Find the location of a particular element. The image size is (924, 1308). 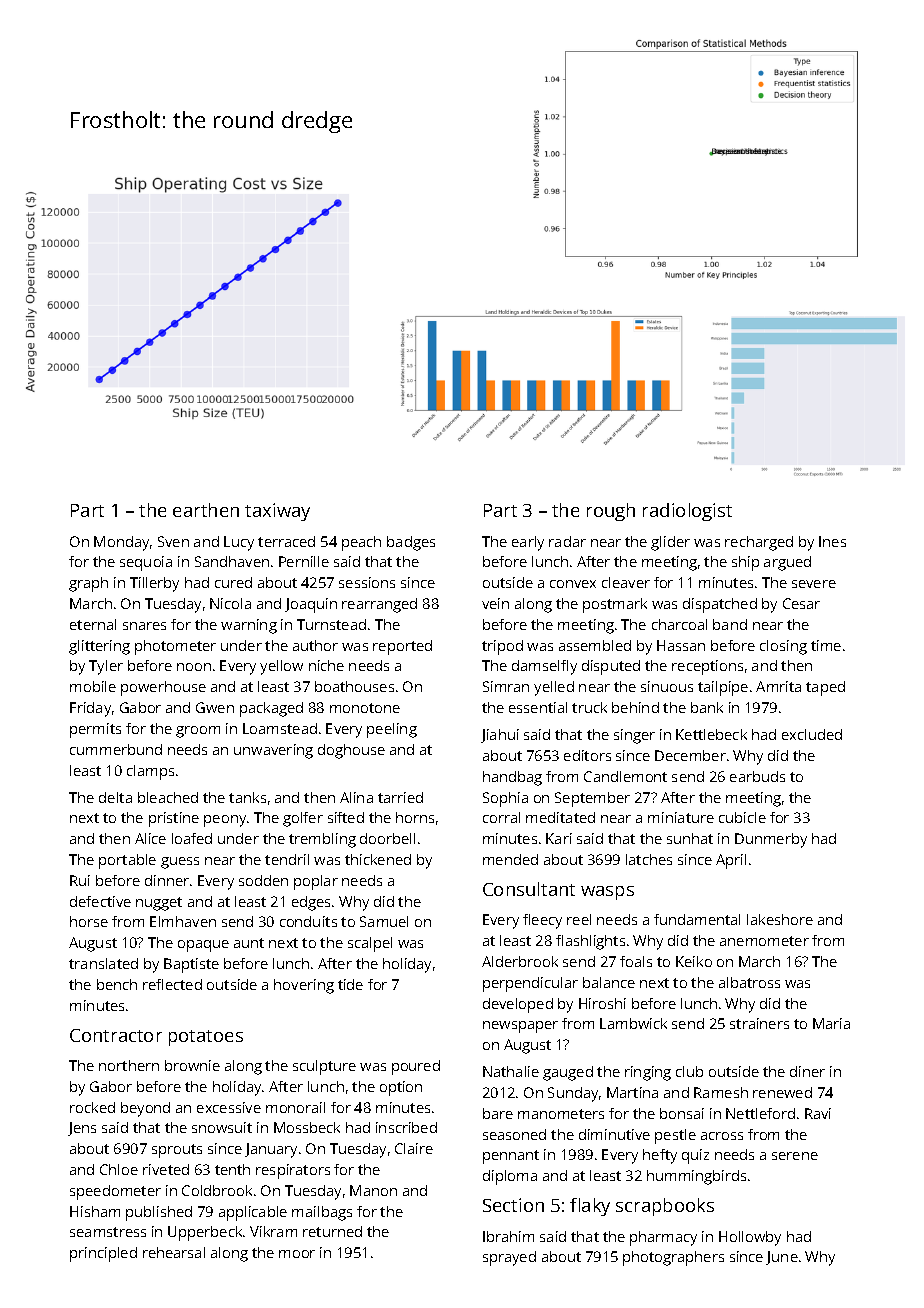

sequoia is located at coordinates (146, 563).
